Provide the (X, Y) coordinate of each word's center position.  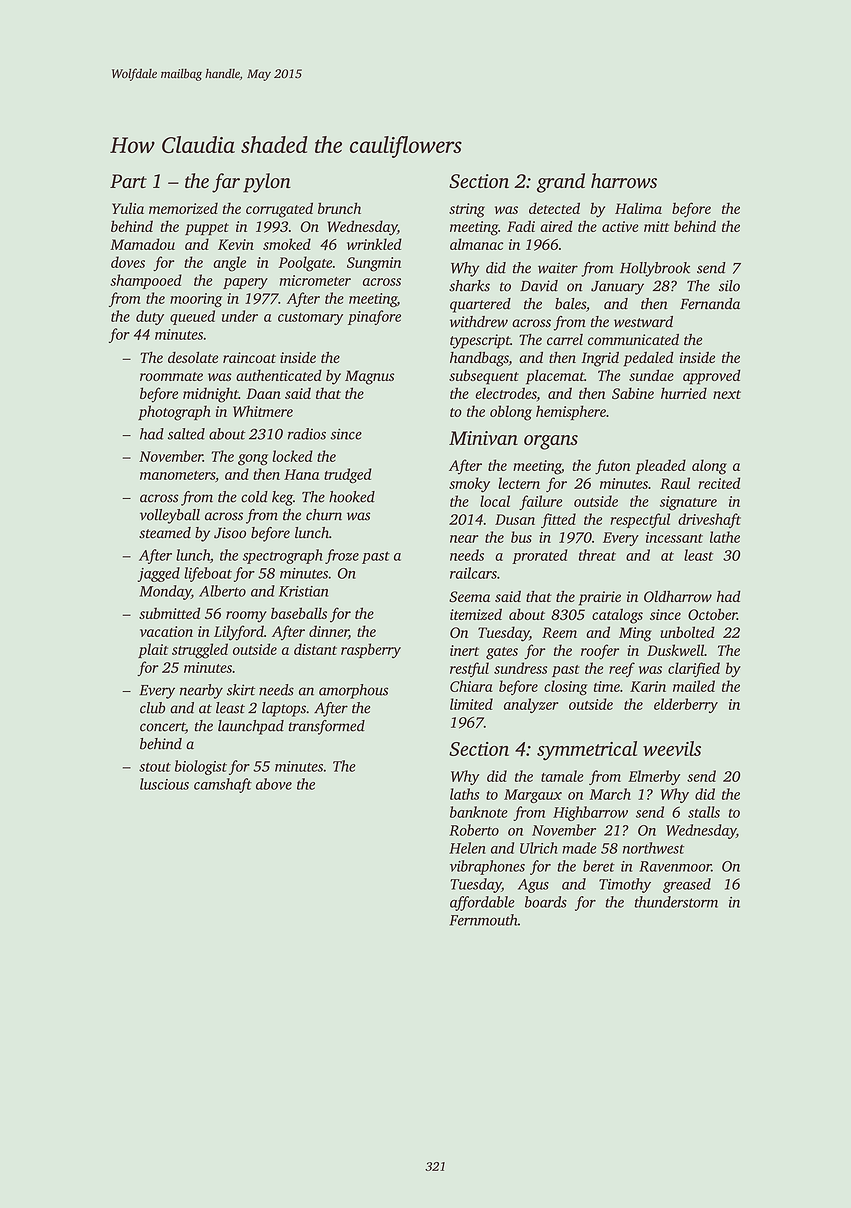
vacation (166, 631)
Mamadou (142, 244)
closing (566, 688)
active (620, 226)
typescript (480, 341)
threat (597, 555)
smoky (469, 485)
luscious (164, 784)
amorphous (353, 691)
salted (186, 434)
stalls (704, 812)
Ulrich (539, 848)
